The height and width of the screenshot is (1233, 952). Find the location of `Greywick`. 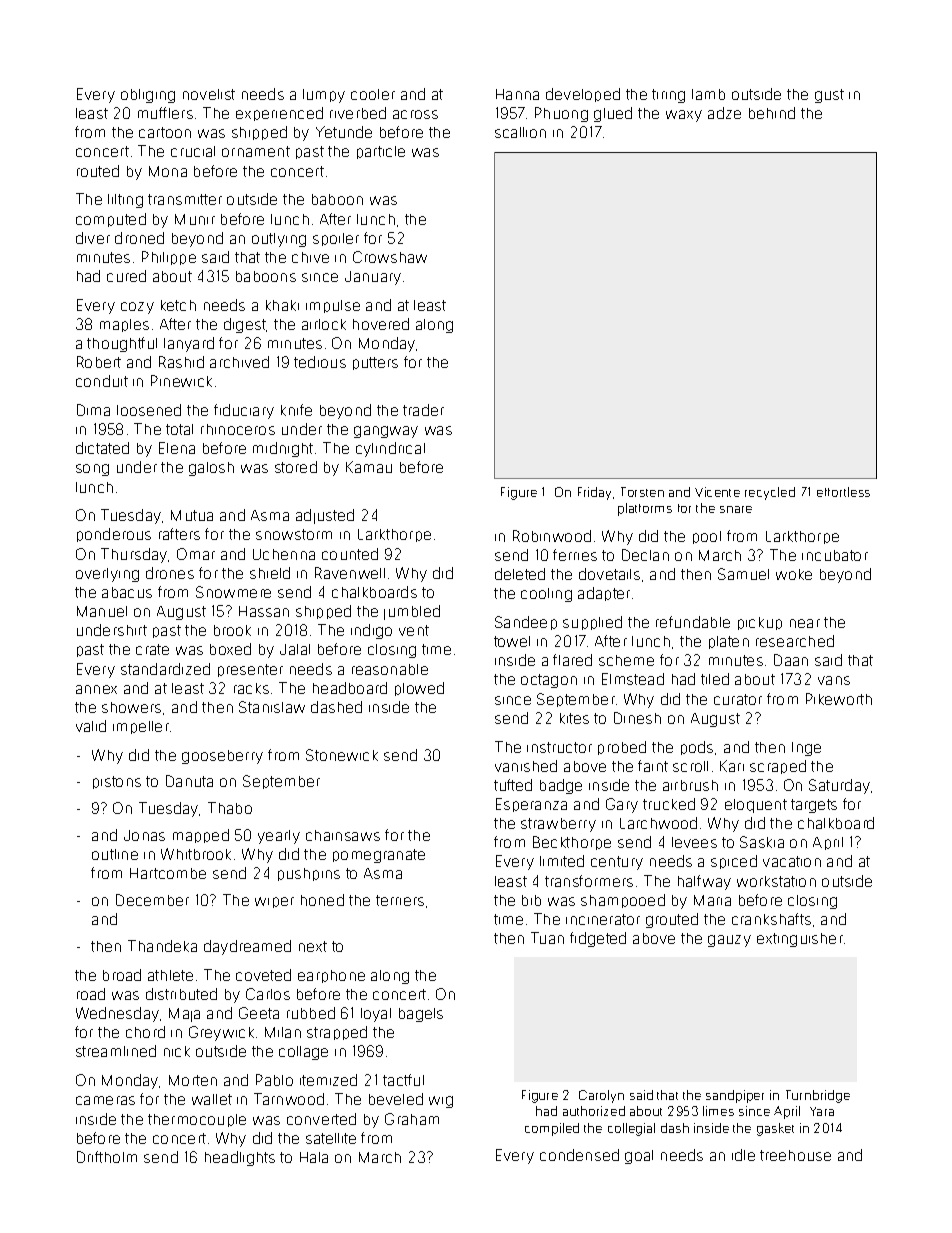

Greywick is located at coordinates (221, 1033).
